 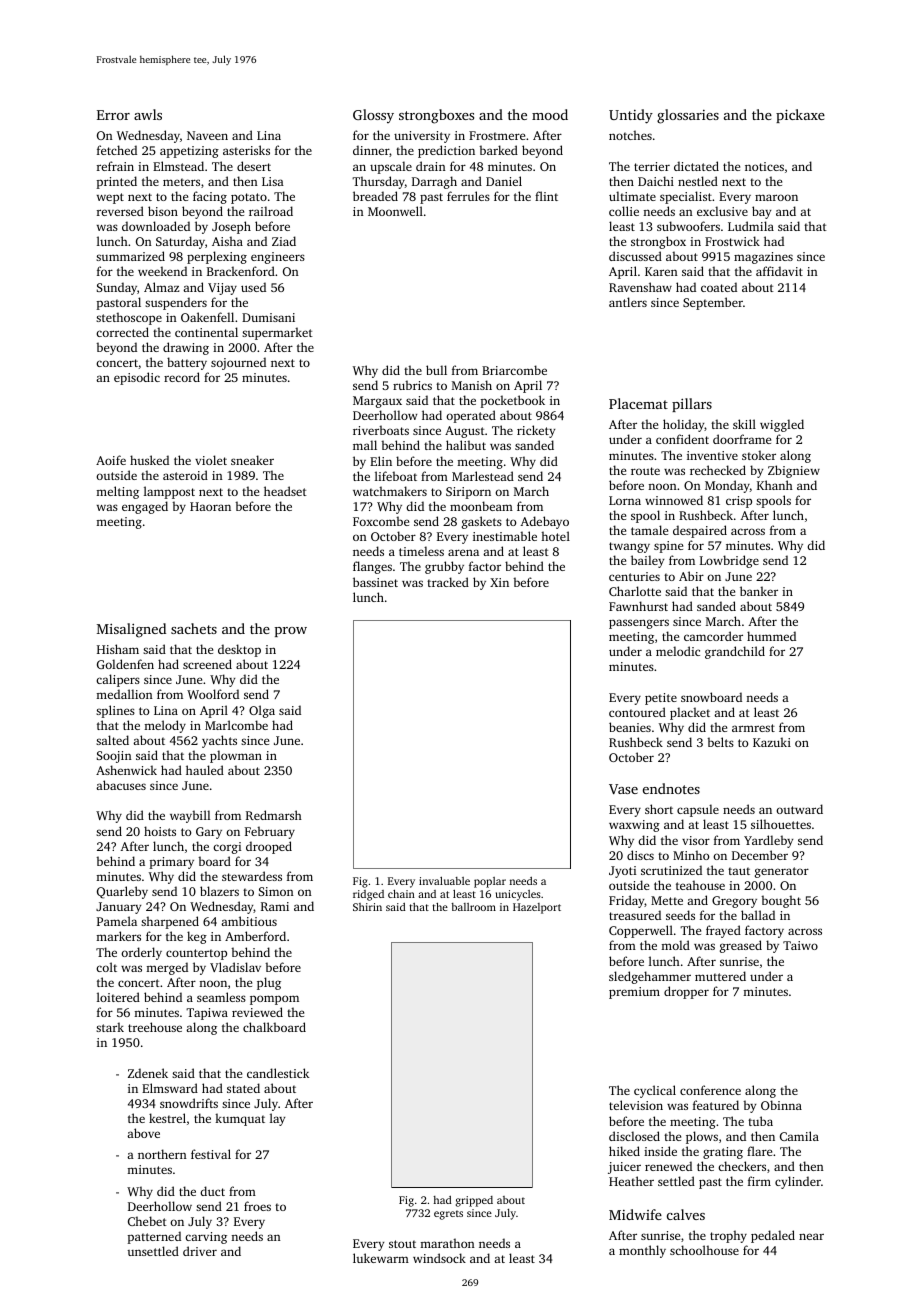 What do you see at coordinates (372, 567) in the screenshot?
I see `flanges` at bounding box center [372, 567].
